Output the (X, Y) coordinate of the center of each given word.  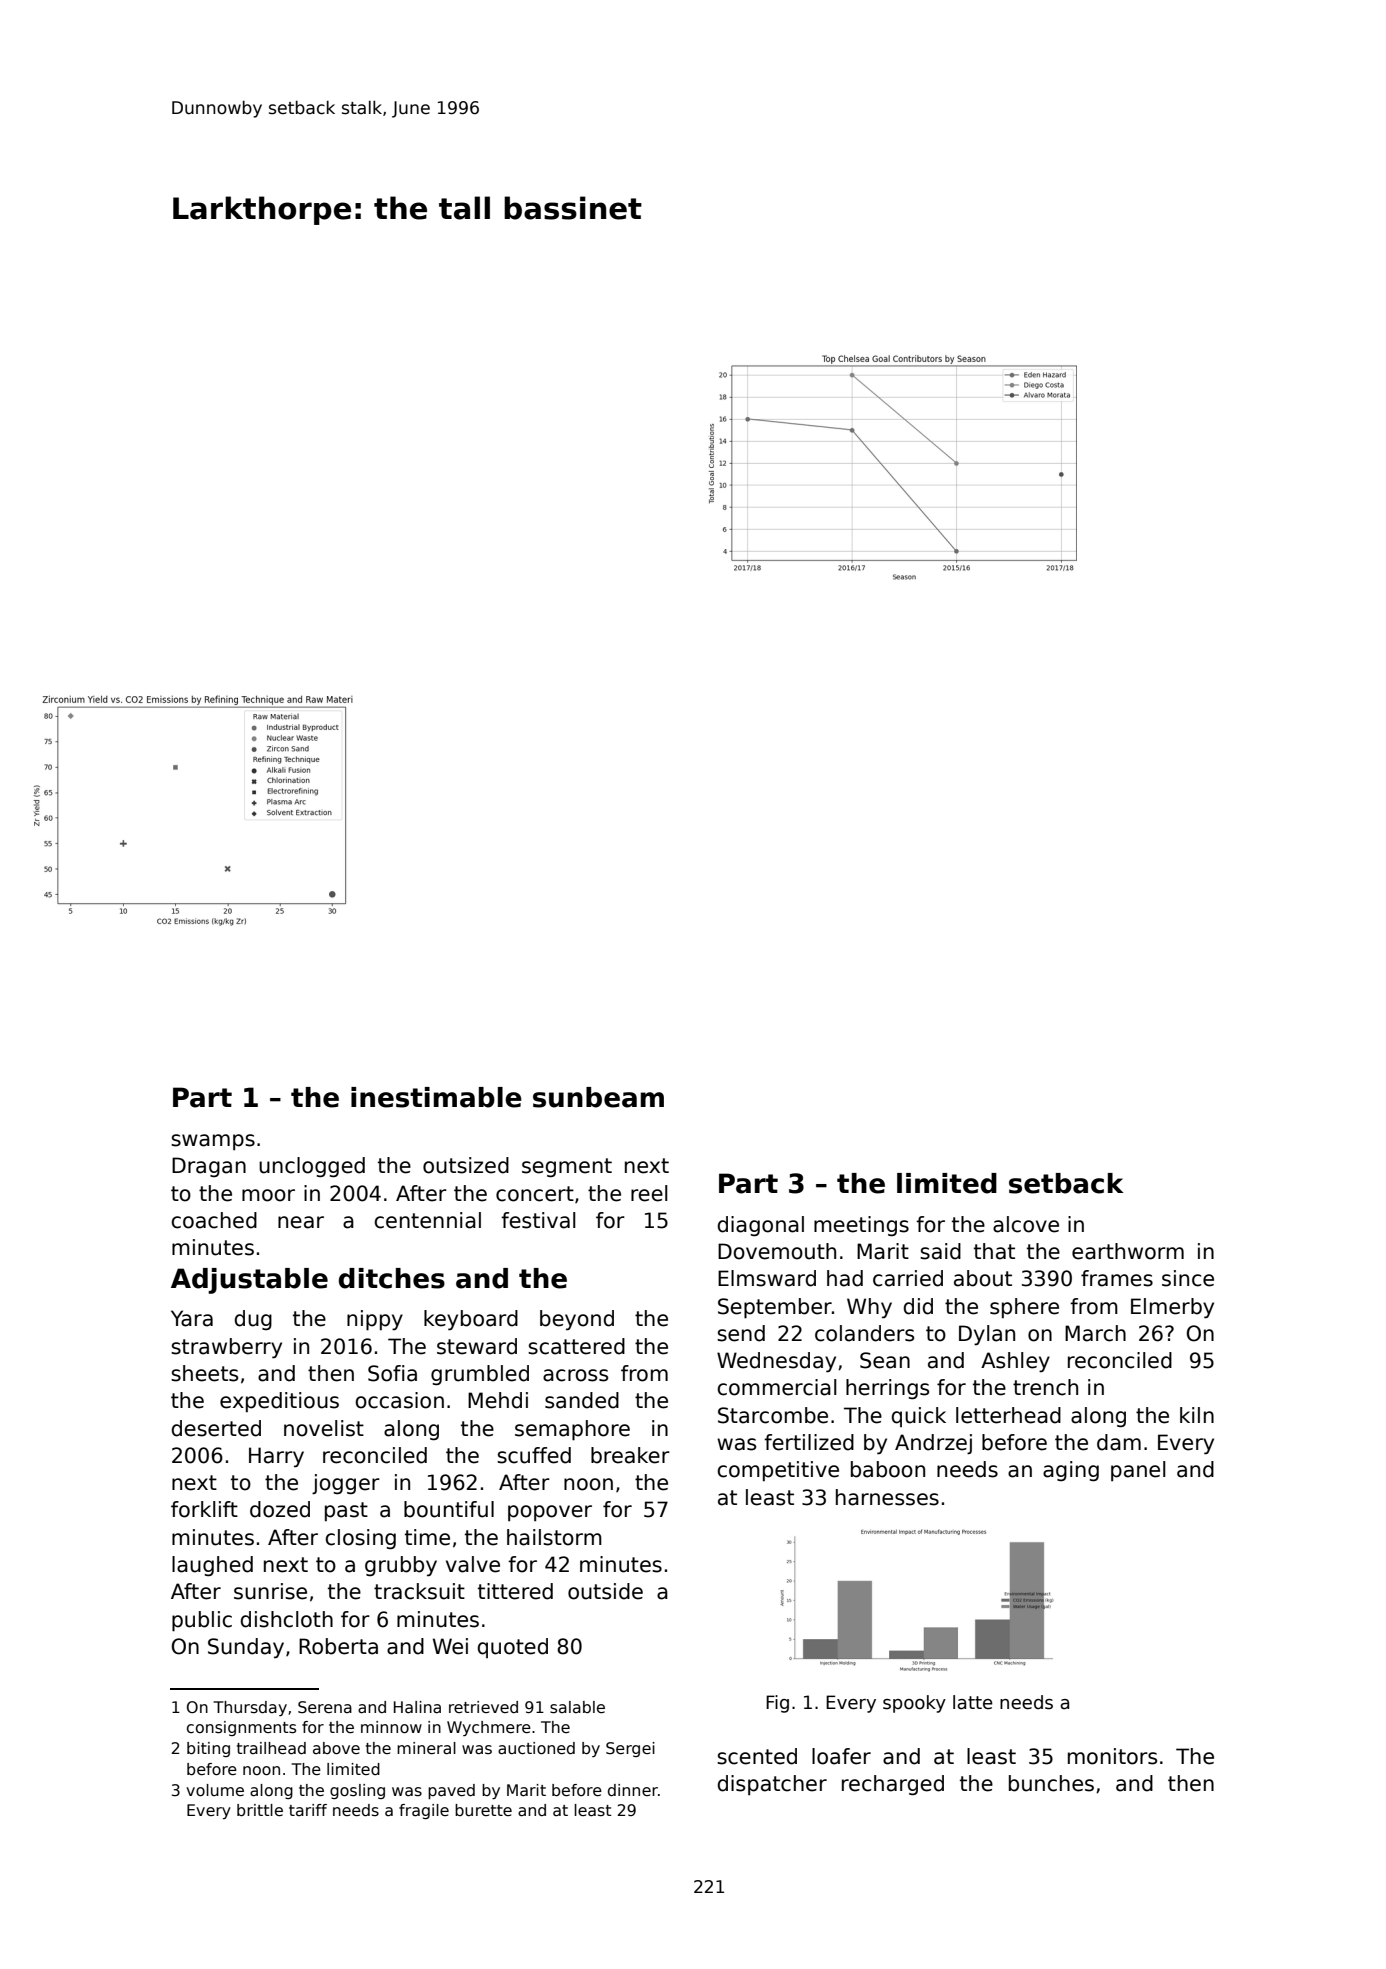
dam (1119, 1442)
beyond (577, 1320)
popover (550, 1513)
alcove (1026, 1224)
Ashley (1015, 1362)
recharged (893, 1785)
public (202, 1621)
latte (973, 1702)
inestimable (436, 1097)
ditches (392, 1278)
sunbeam (598, 1097)
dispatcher (772, 1785)
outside (605, 1591)
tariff (308, 1810)
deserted (216, 1428)
